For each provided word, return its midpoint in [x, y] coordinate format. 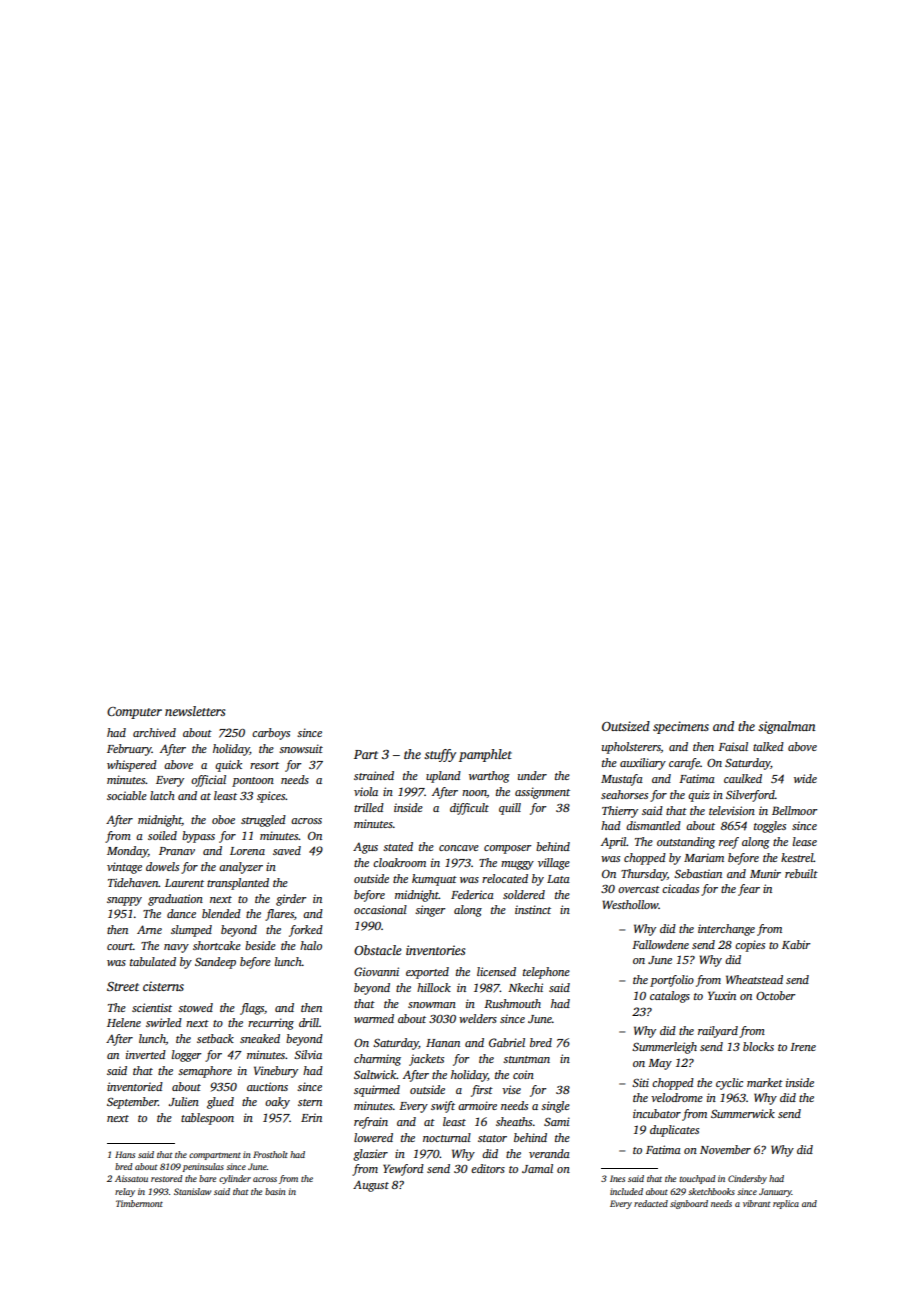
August [371, 1186]
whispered [132, 766]
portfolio [672, 981]
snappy [124, 901]
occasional [380, 909]
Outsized [626, 726]
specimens [681, 727]
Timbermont [139, 1203]
